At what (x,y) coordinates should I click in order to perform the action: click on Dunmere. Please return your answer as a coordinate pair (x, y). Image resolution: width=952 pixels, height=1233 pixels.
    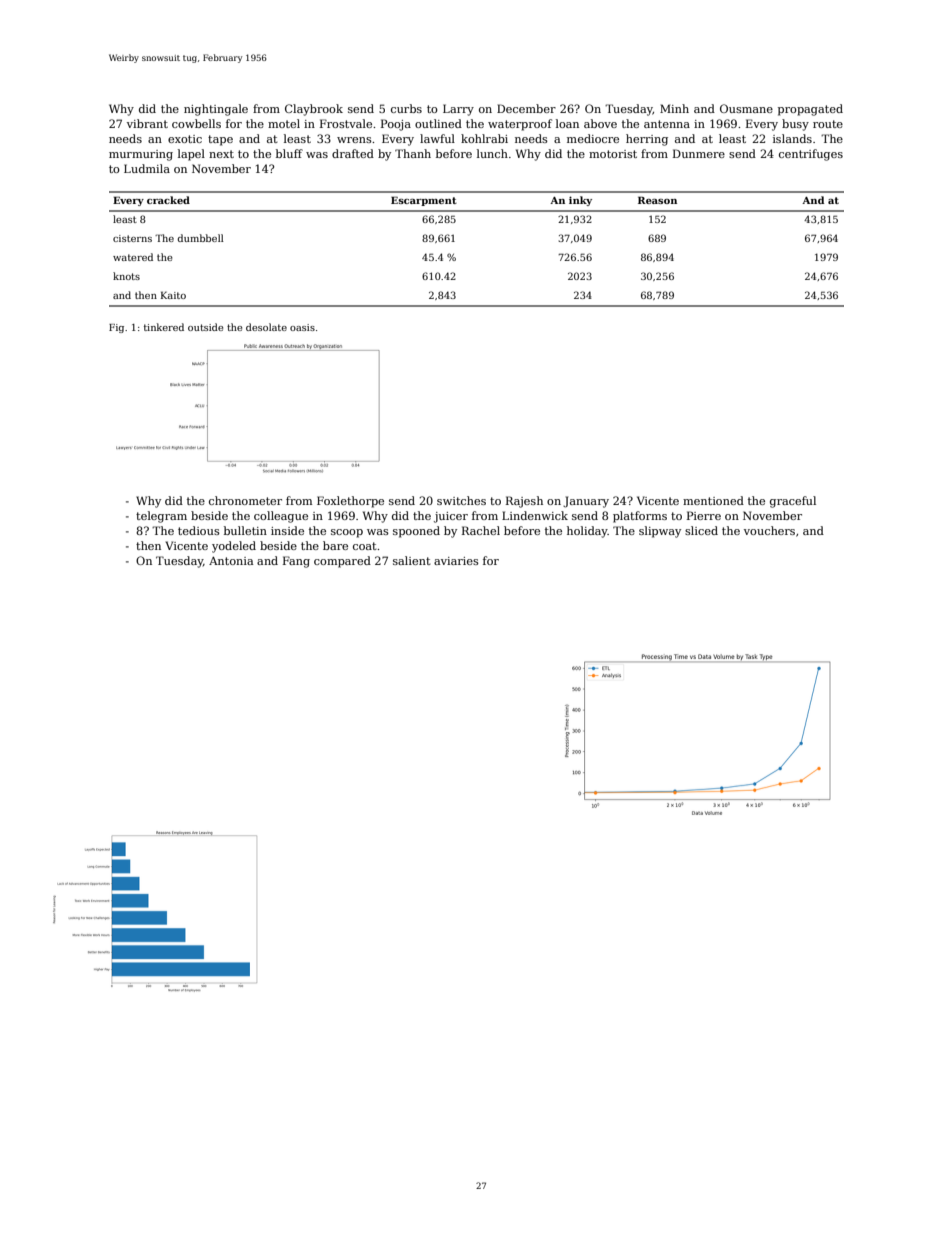
    Looking at the image, I should click on (699, 153).
